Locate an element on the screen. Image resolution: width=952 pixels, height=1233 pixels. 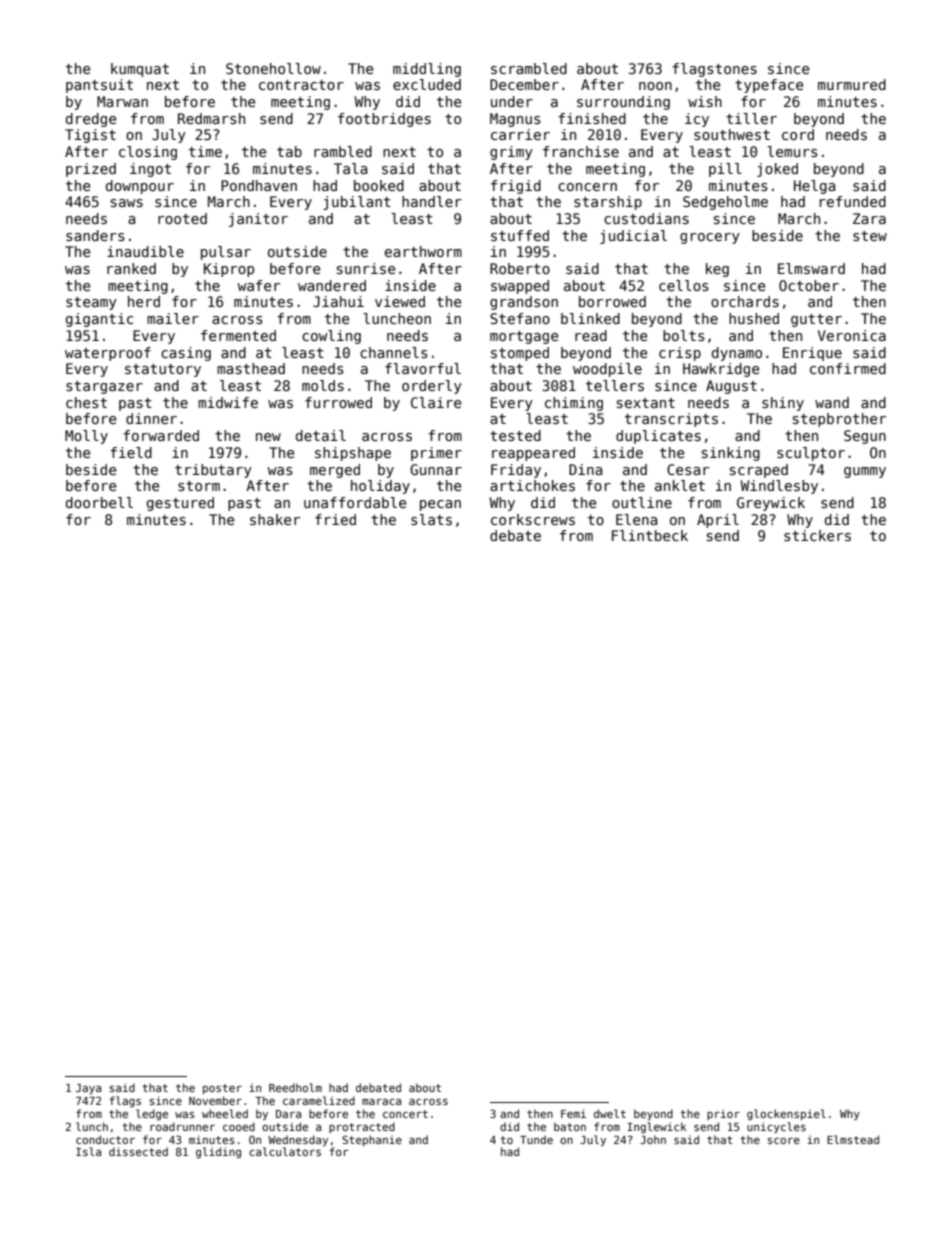
transcripts is located at coordinates (671, 420).
